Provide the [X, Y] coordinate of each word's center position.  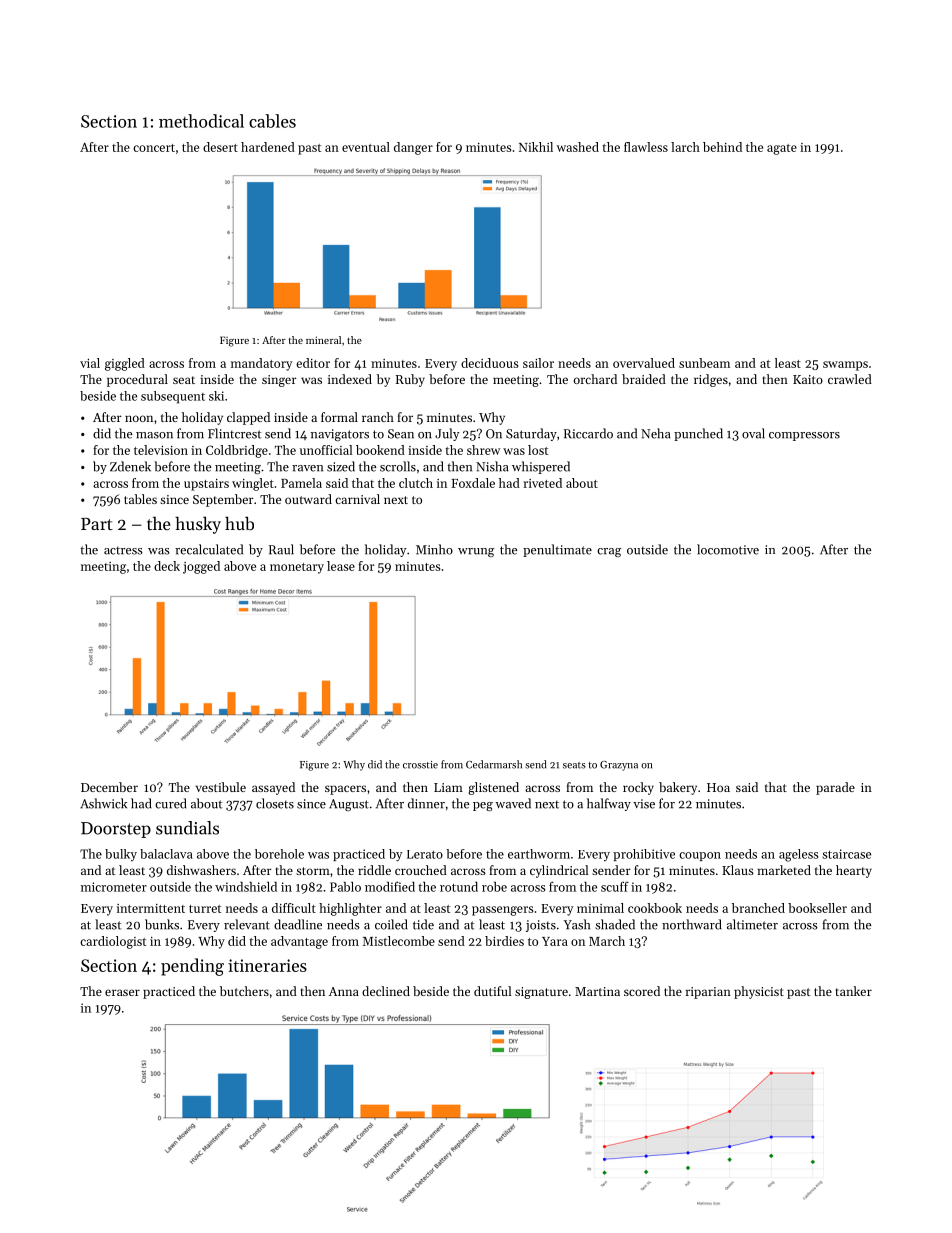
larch [685, 147]
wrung [476, 552]
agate [782, 149]
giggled [125, 364]
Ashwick [103, 803]
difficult [294, 908]
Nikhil [536, 147]
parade [835, 788]
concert [154, 148]
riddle [374, 870]
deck [167, 566]
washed [578, 147]
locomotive [728, 549]
